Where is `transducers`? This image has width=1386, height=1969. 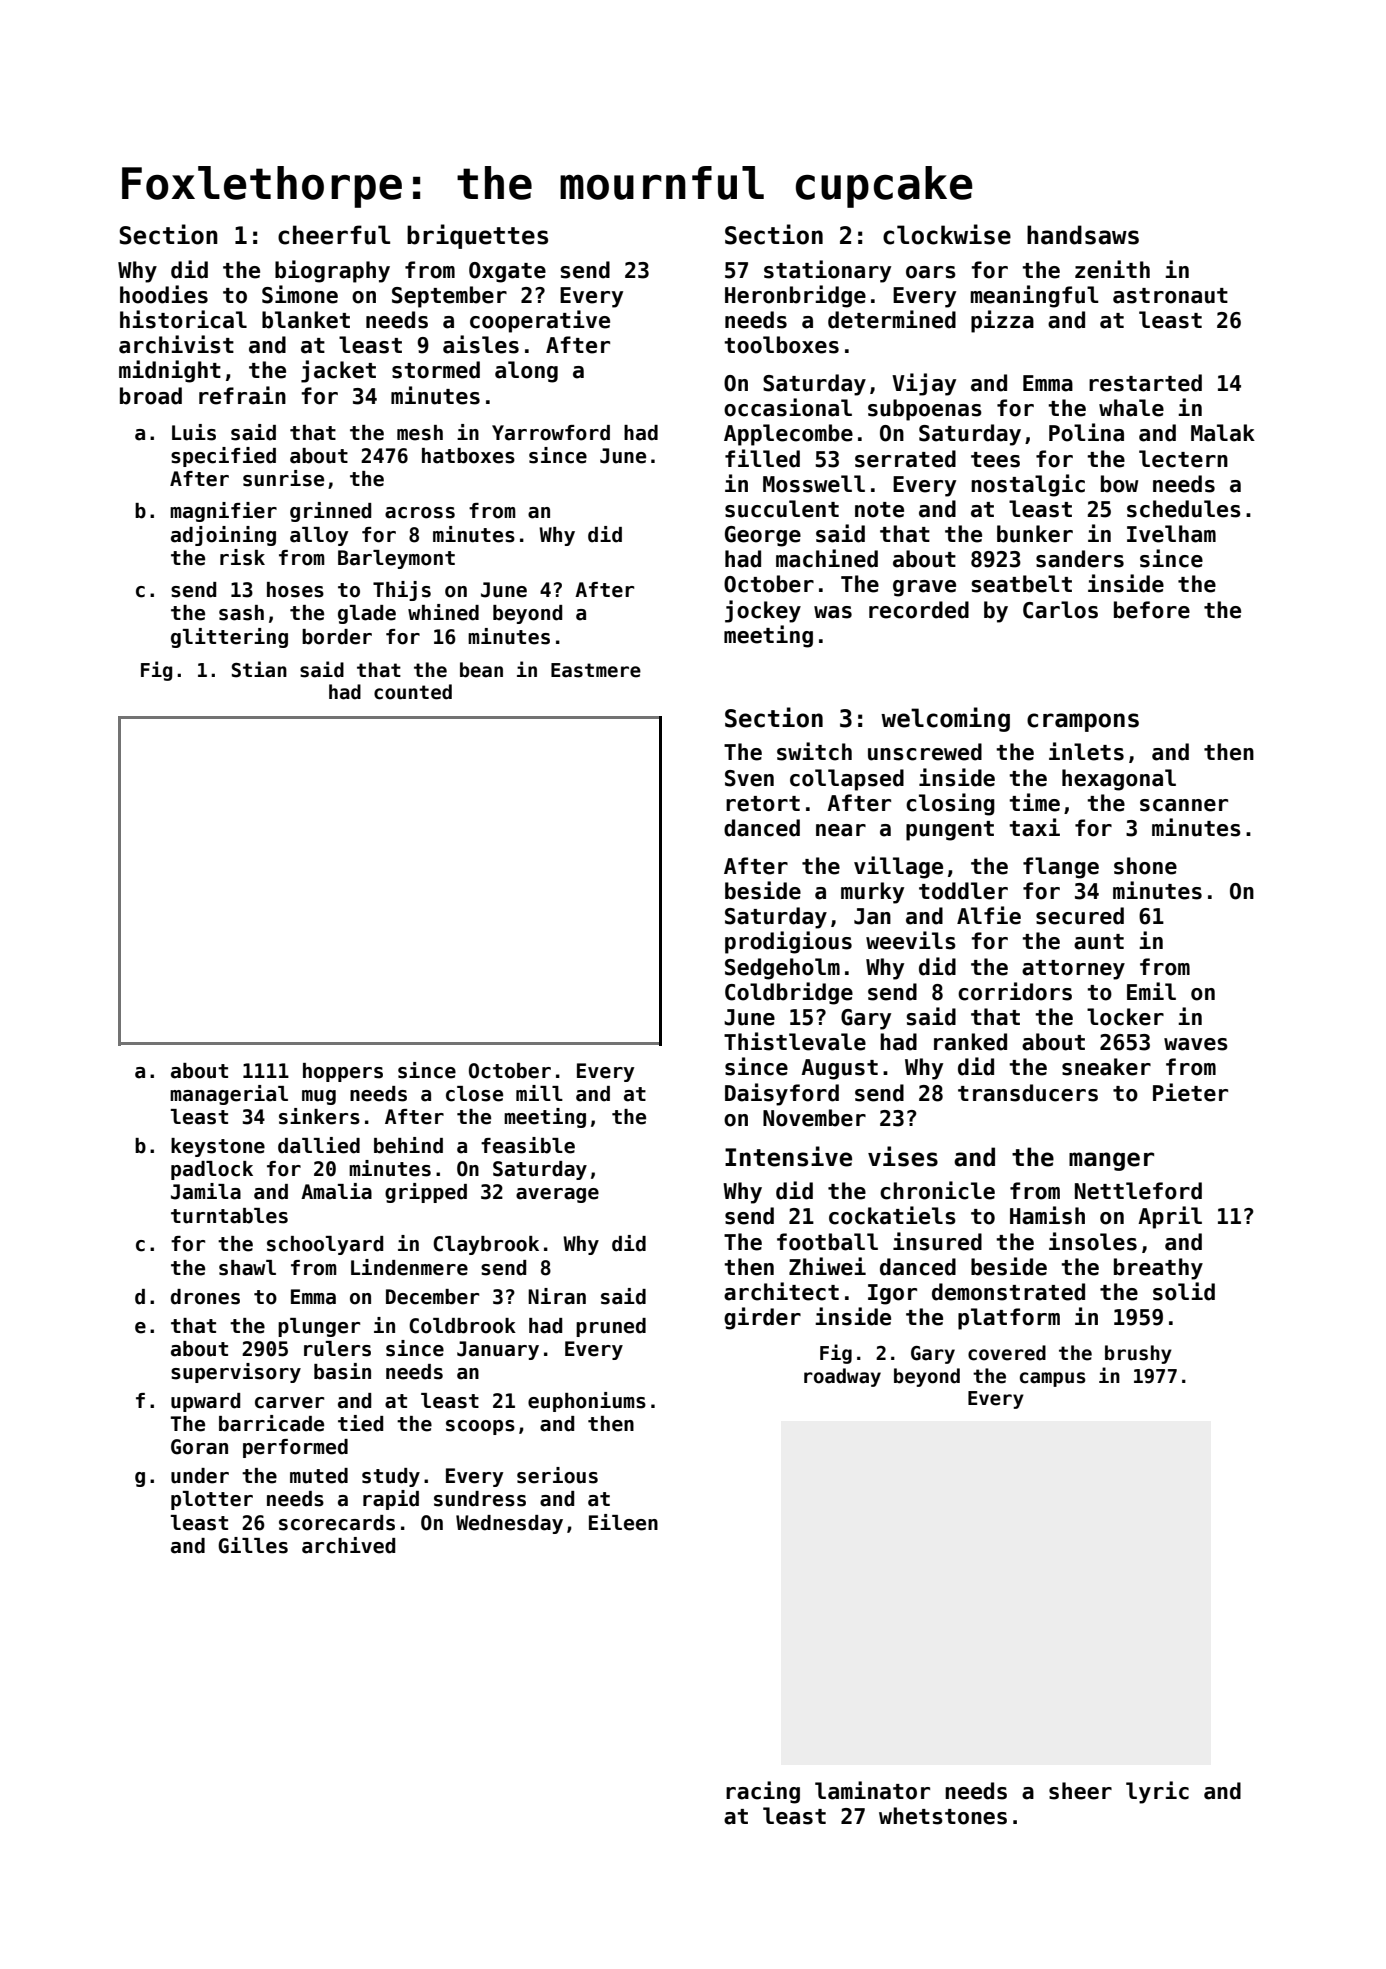
transducers is located at coordinates (1028, 1093).
